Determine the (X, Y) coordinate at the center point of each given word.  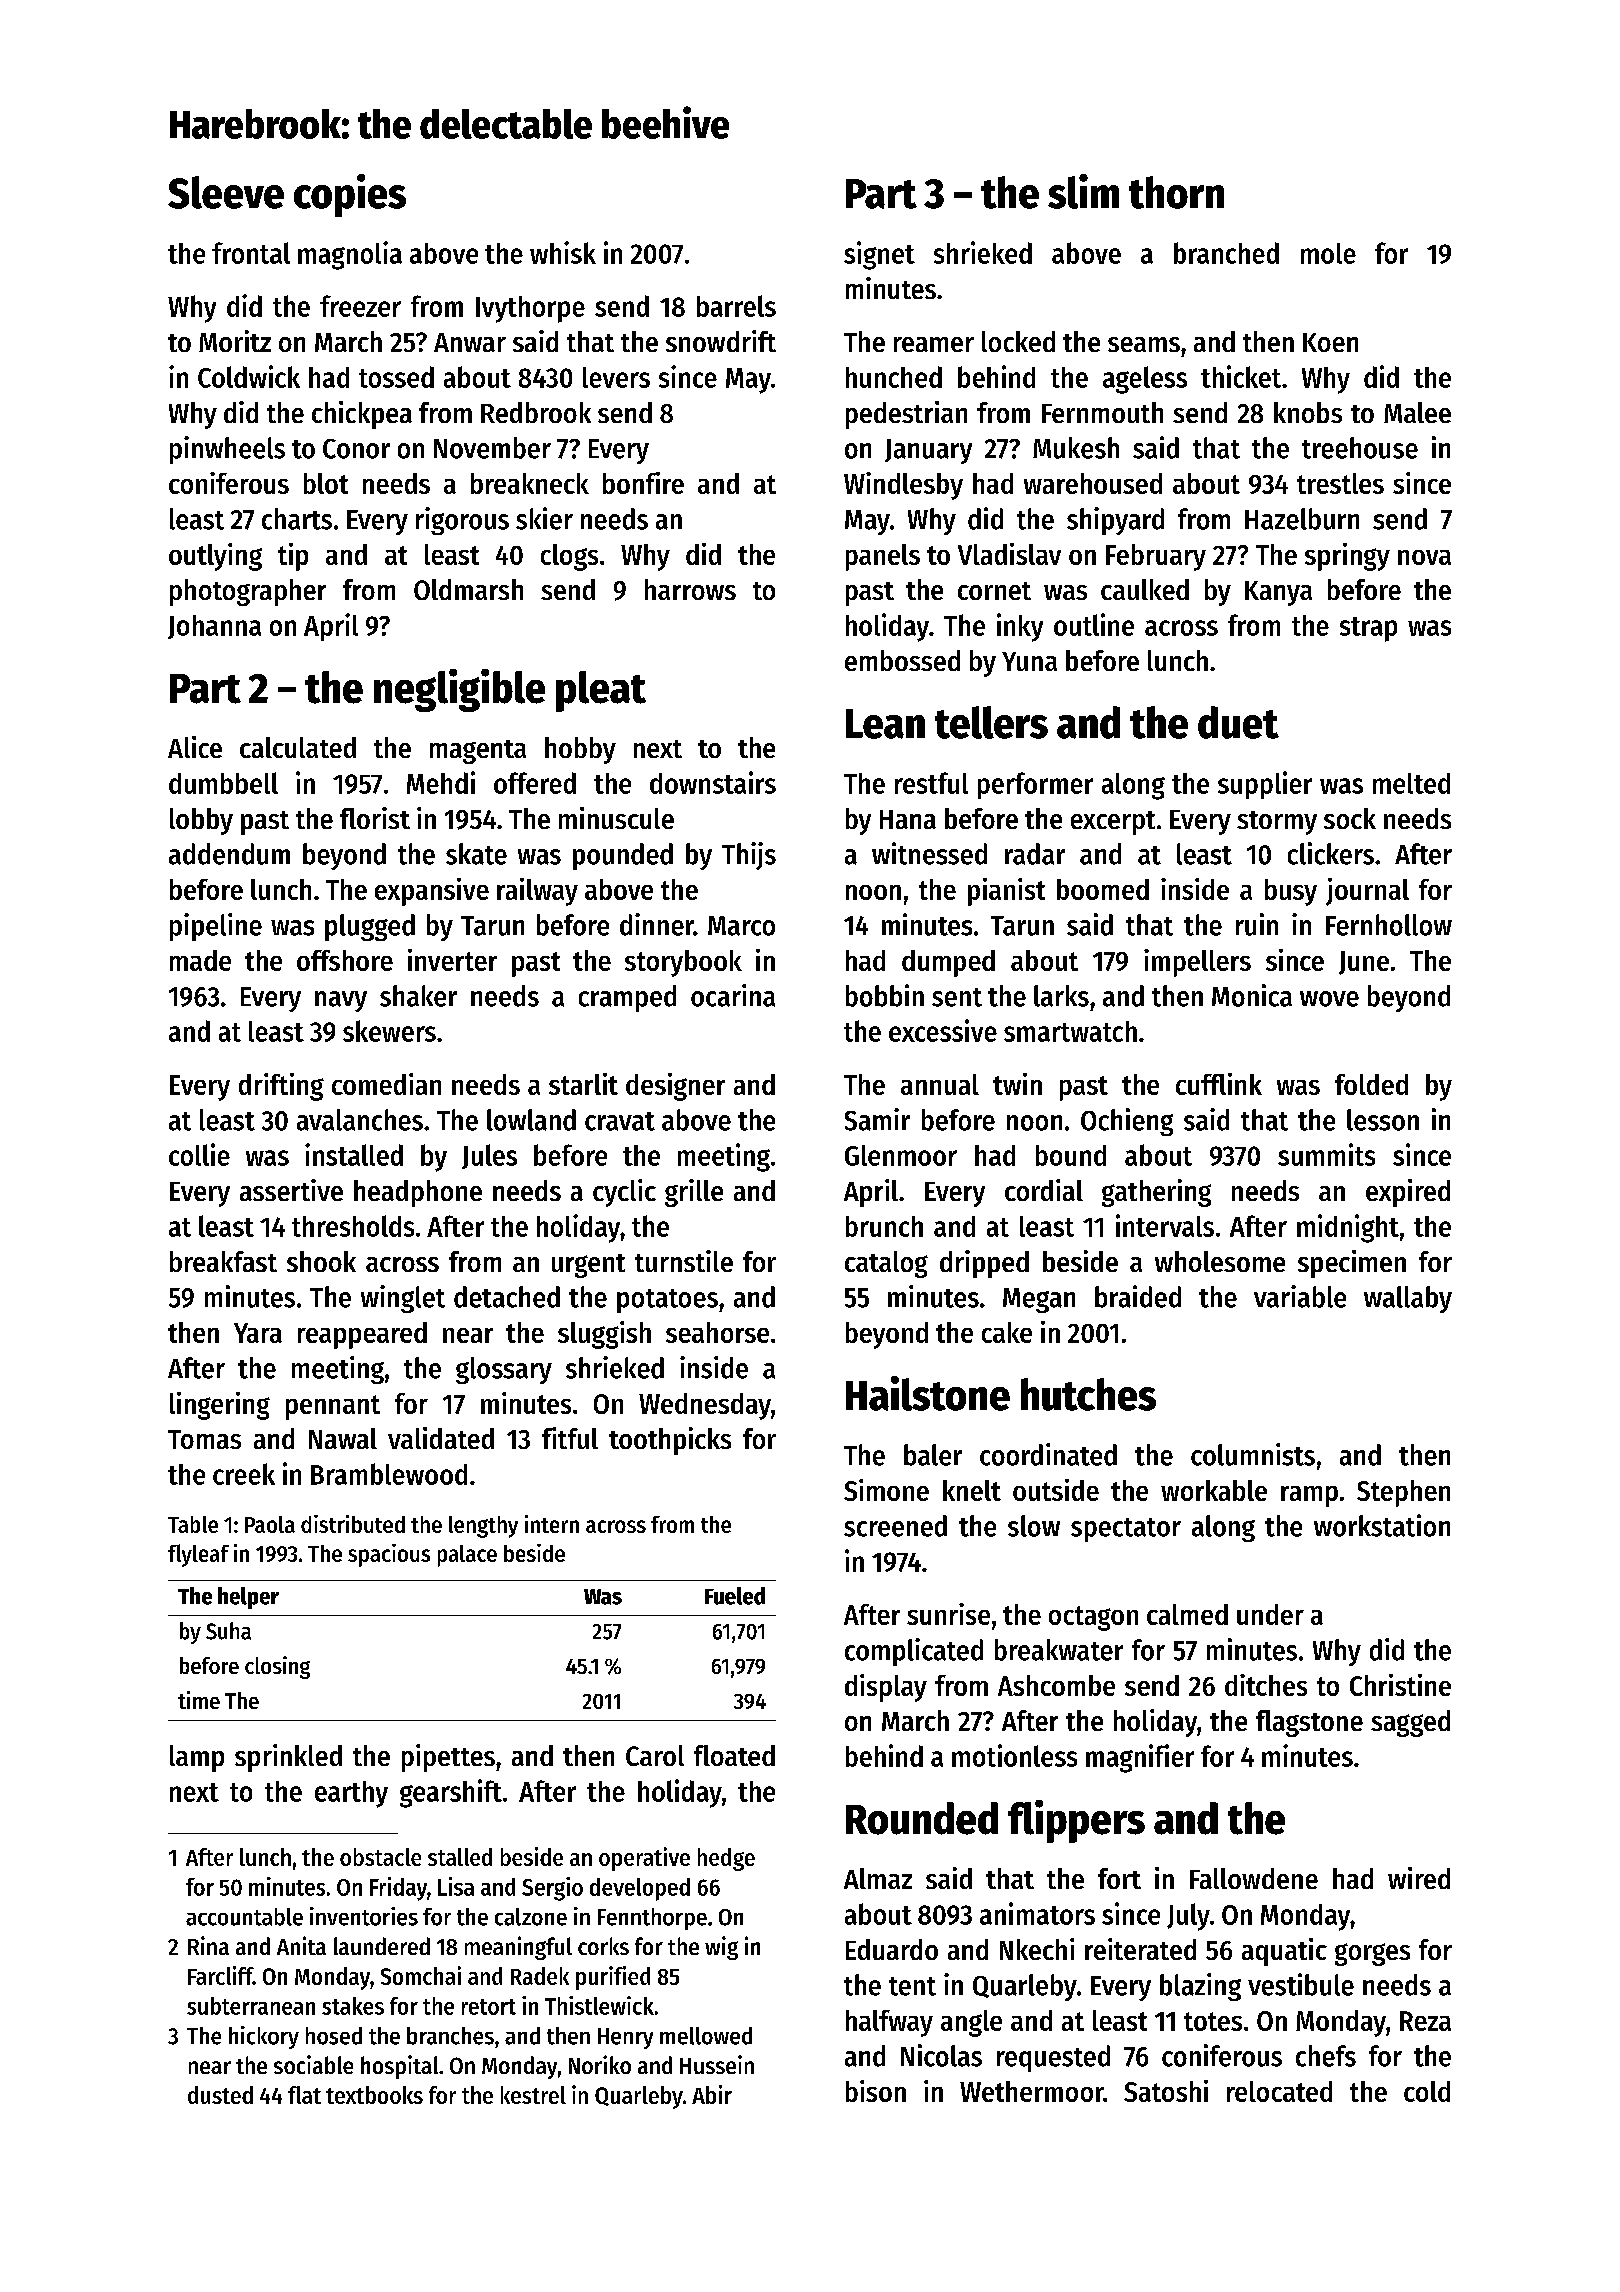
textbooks (374, 2095)
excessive (943, 1030)
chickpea (362, 415)
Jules (489, 1156)
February (1156, 557)
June (1364, 963)
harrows (690, 589)
